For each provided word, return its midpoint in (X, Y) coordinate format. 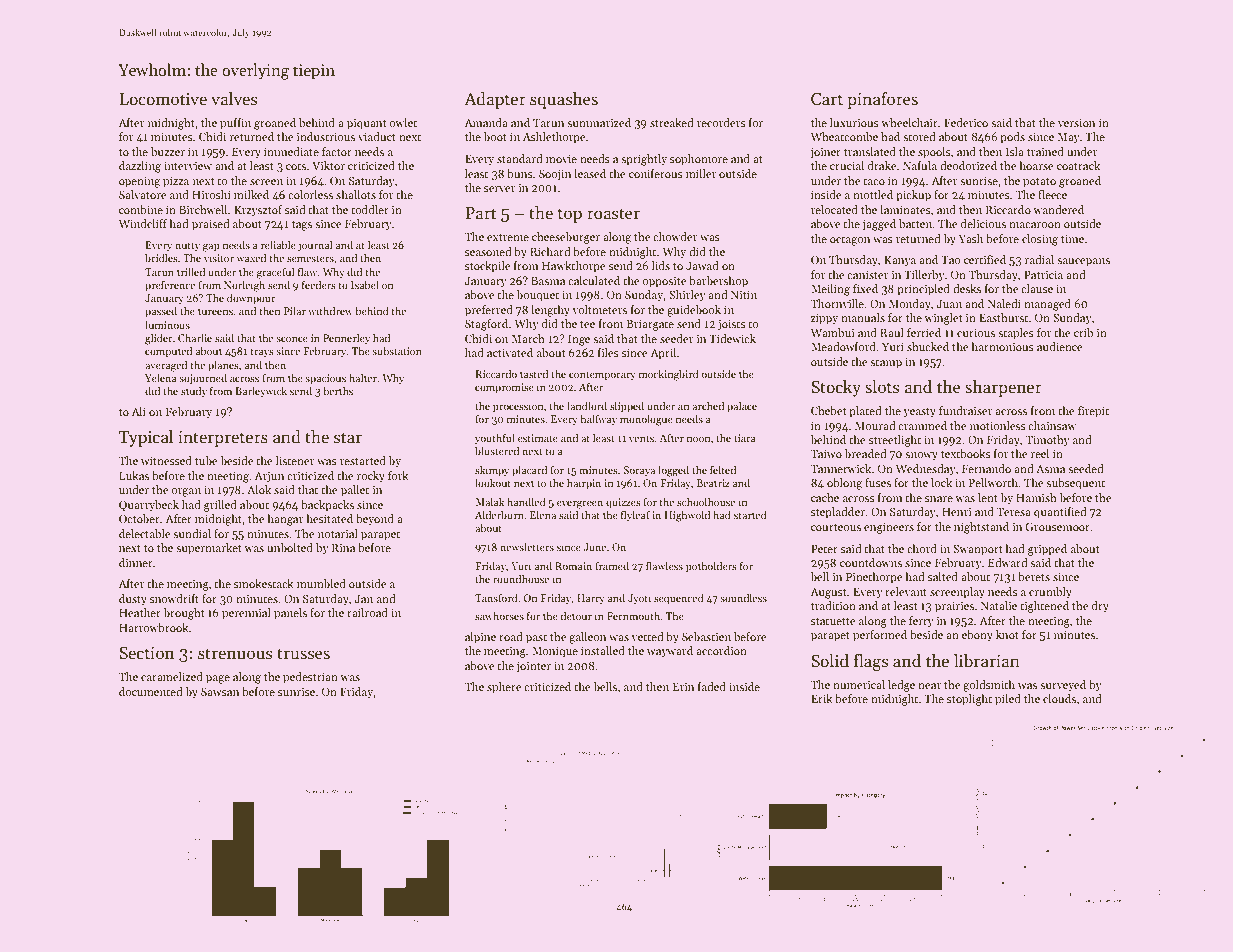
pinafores (882, 100)
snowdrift (174, 598)
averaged (166, 366)
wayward (670, 652)
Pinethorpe (874, 578)
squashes (564, 100)
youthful (495, 439)
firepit (1093, 412)
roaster (613, 214)
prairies (954, 607)
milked (251, 194)
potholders (711, 566)
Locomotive (163, 99)
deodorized (968, 165)
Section (146, 653)
